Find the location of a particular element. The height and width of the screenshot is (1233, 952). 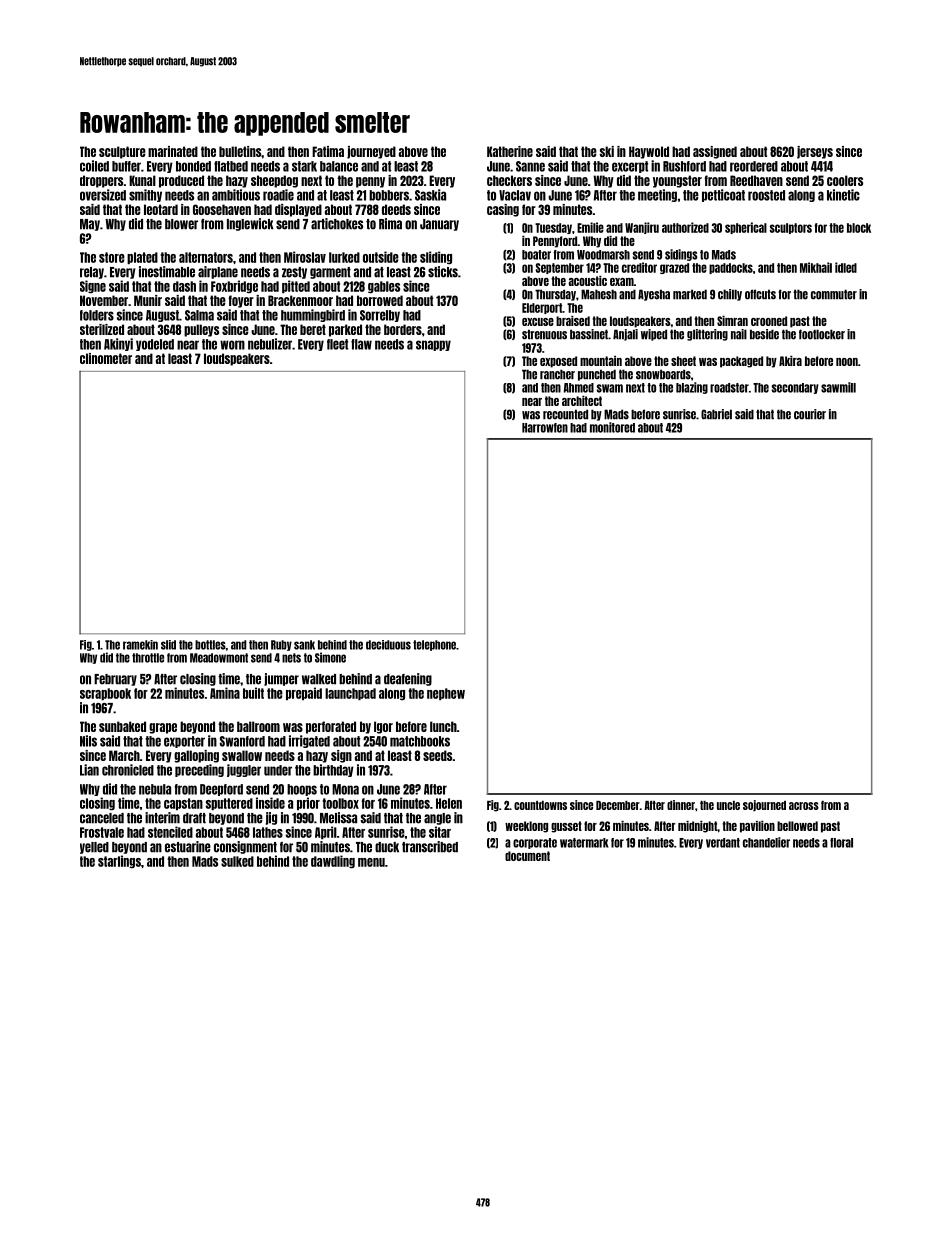

swam is located at coordinates (610, 388).
